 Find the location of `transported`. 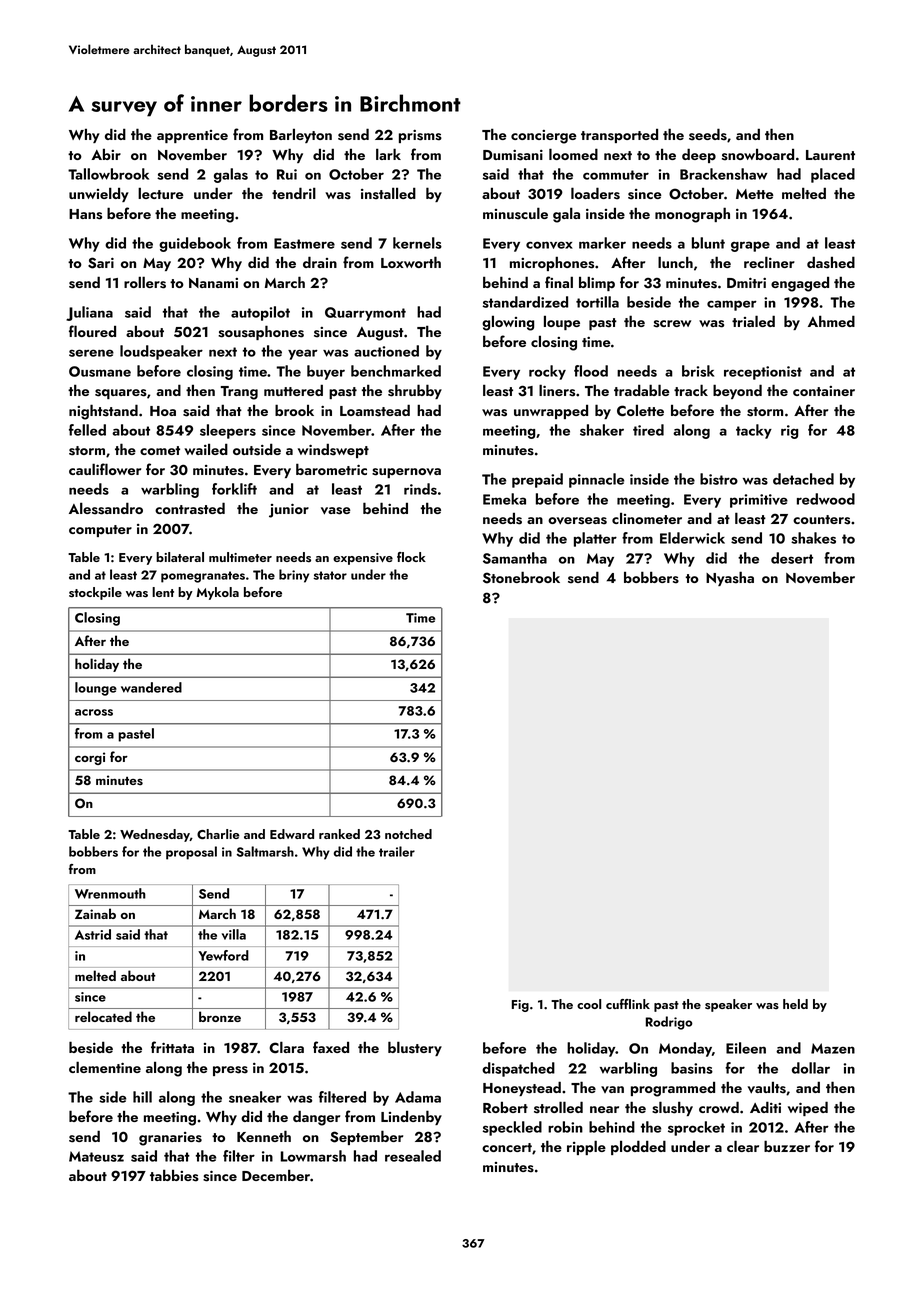

transported is located at coordinates (619, 136).
